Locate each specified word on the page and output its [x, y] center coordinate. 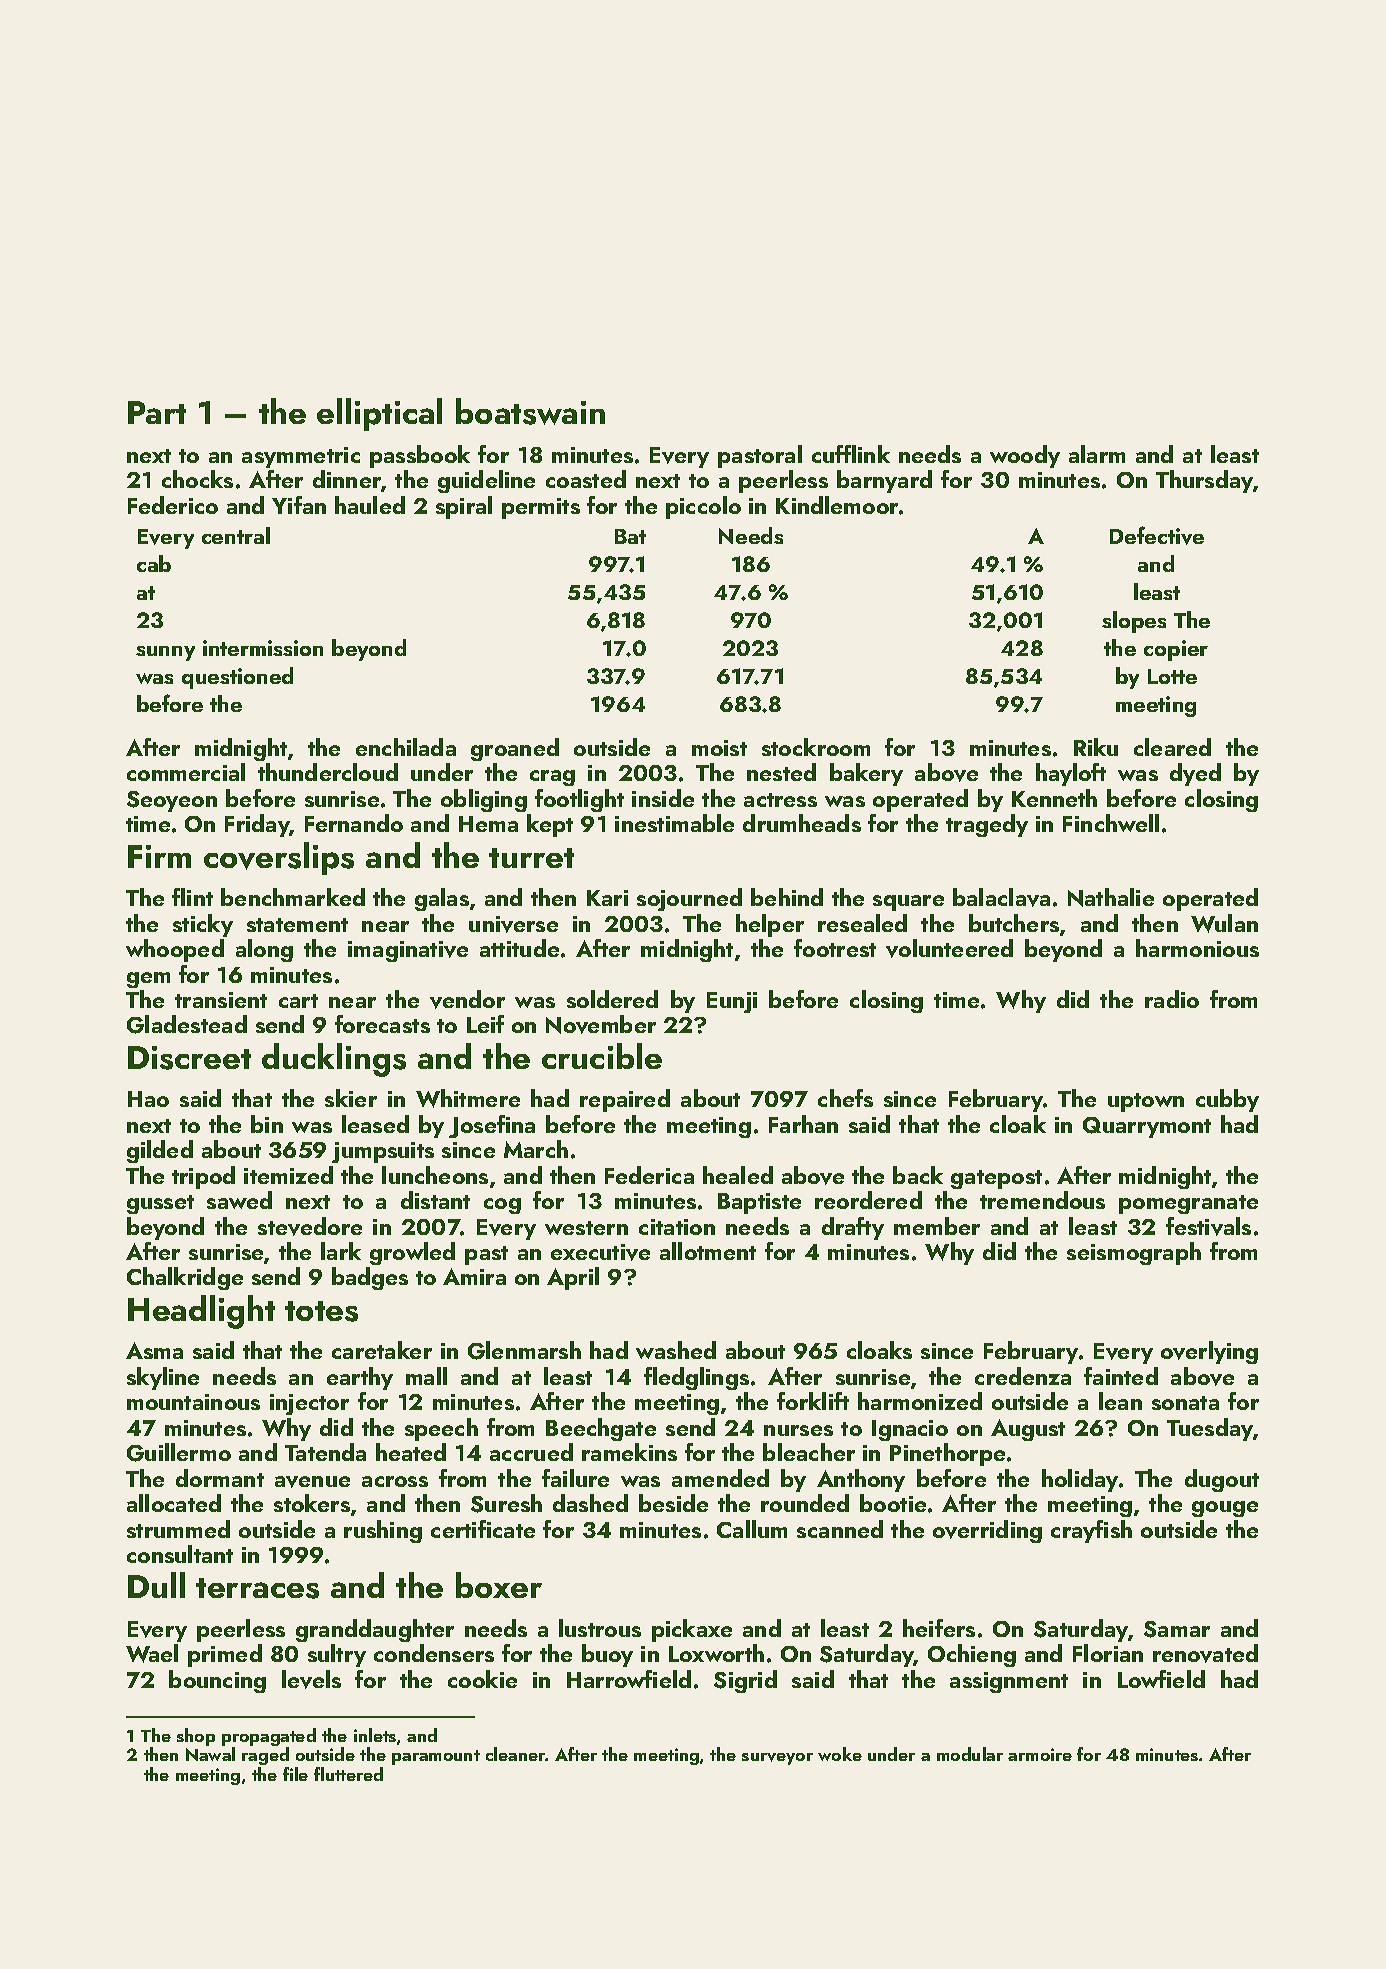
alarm [1097, 454]
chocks [197, 479]
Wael [152, 1653]
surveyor [777, 1759]
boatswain [530, 411]
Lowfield [1161, 1679]
